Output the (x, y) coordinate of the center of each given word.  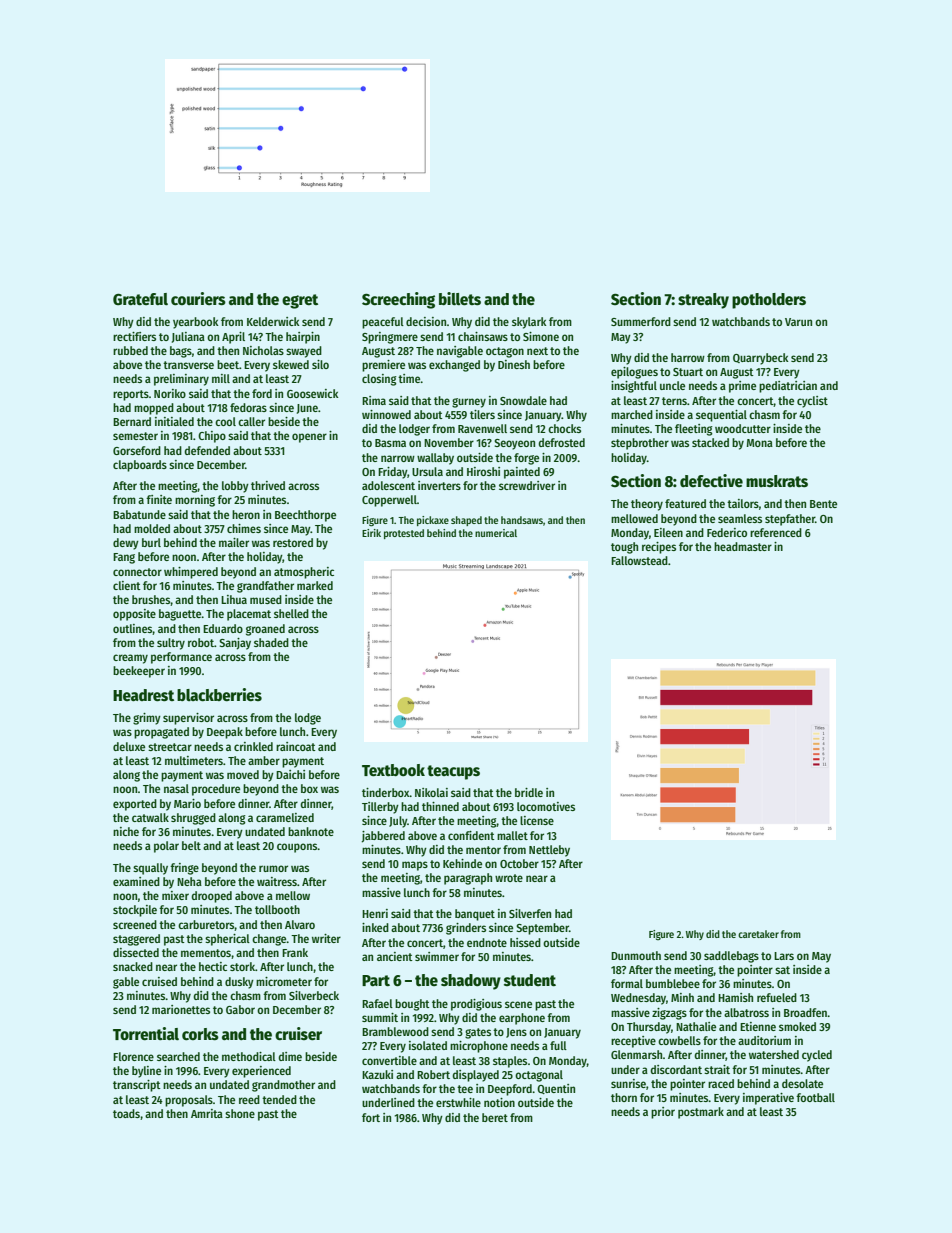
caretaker (758, 934)
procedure (216, 790)
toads (126, 1113)
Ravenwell (482, 428)
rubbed (130, 350)
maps (415, 866)
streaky (703, 301)
